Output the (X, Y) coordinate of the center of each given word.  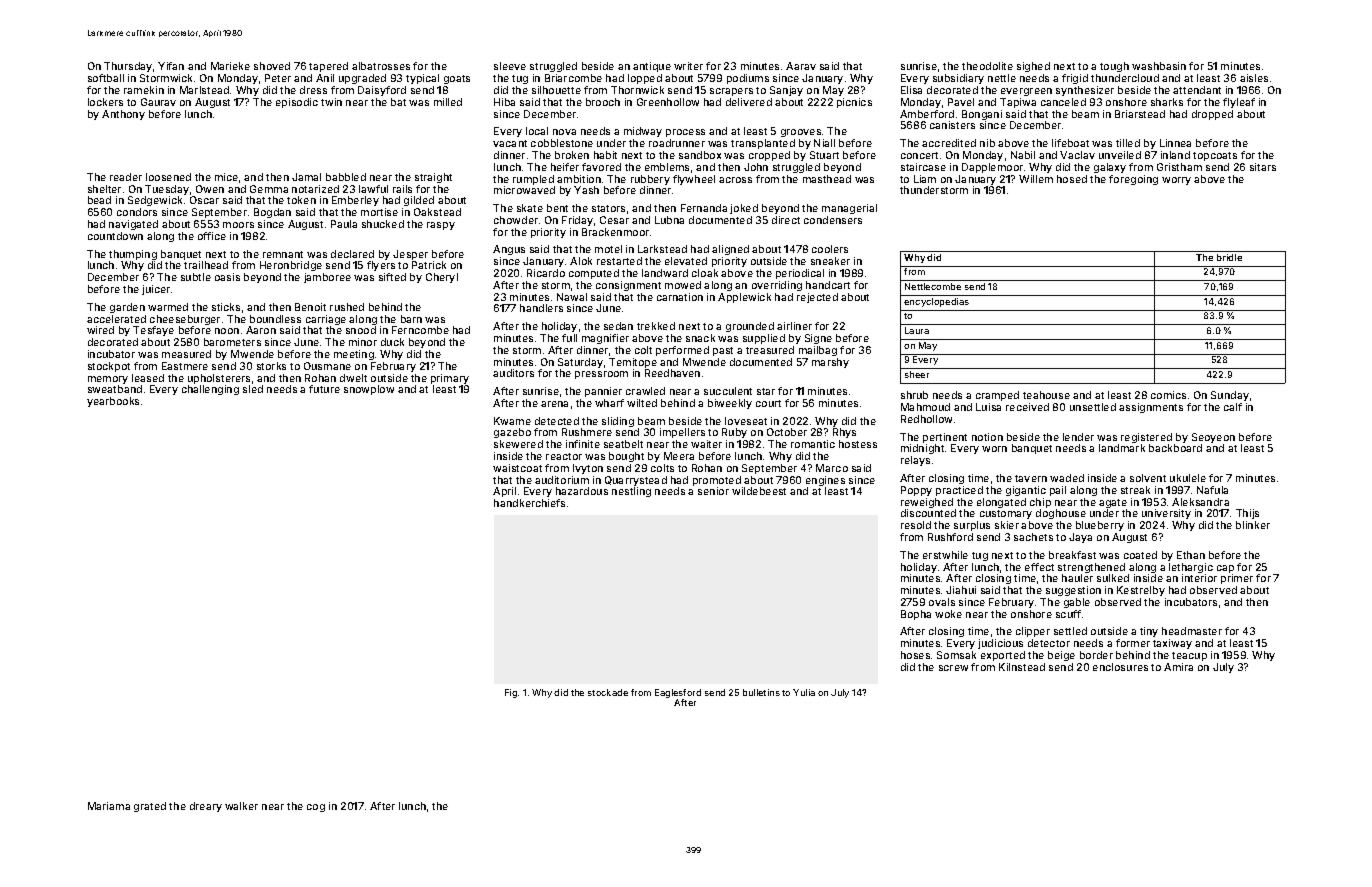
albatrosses (381, 66)
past (723, 351)
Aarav (801, 66)
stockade (608, 692)
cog (316, 808)
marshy (830, 363)
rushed (347, 307)
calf (1233, 407)
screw (953, 668)
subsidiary (958, 79)
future (324, 389)
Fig (511, 693)
